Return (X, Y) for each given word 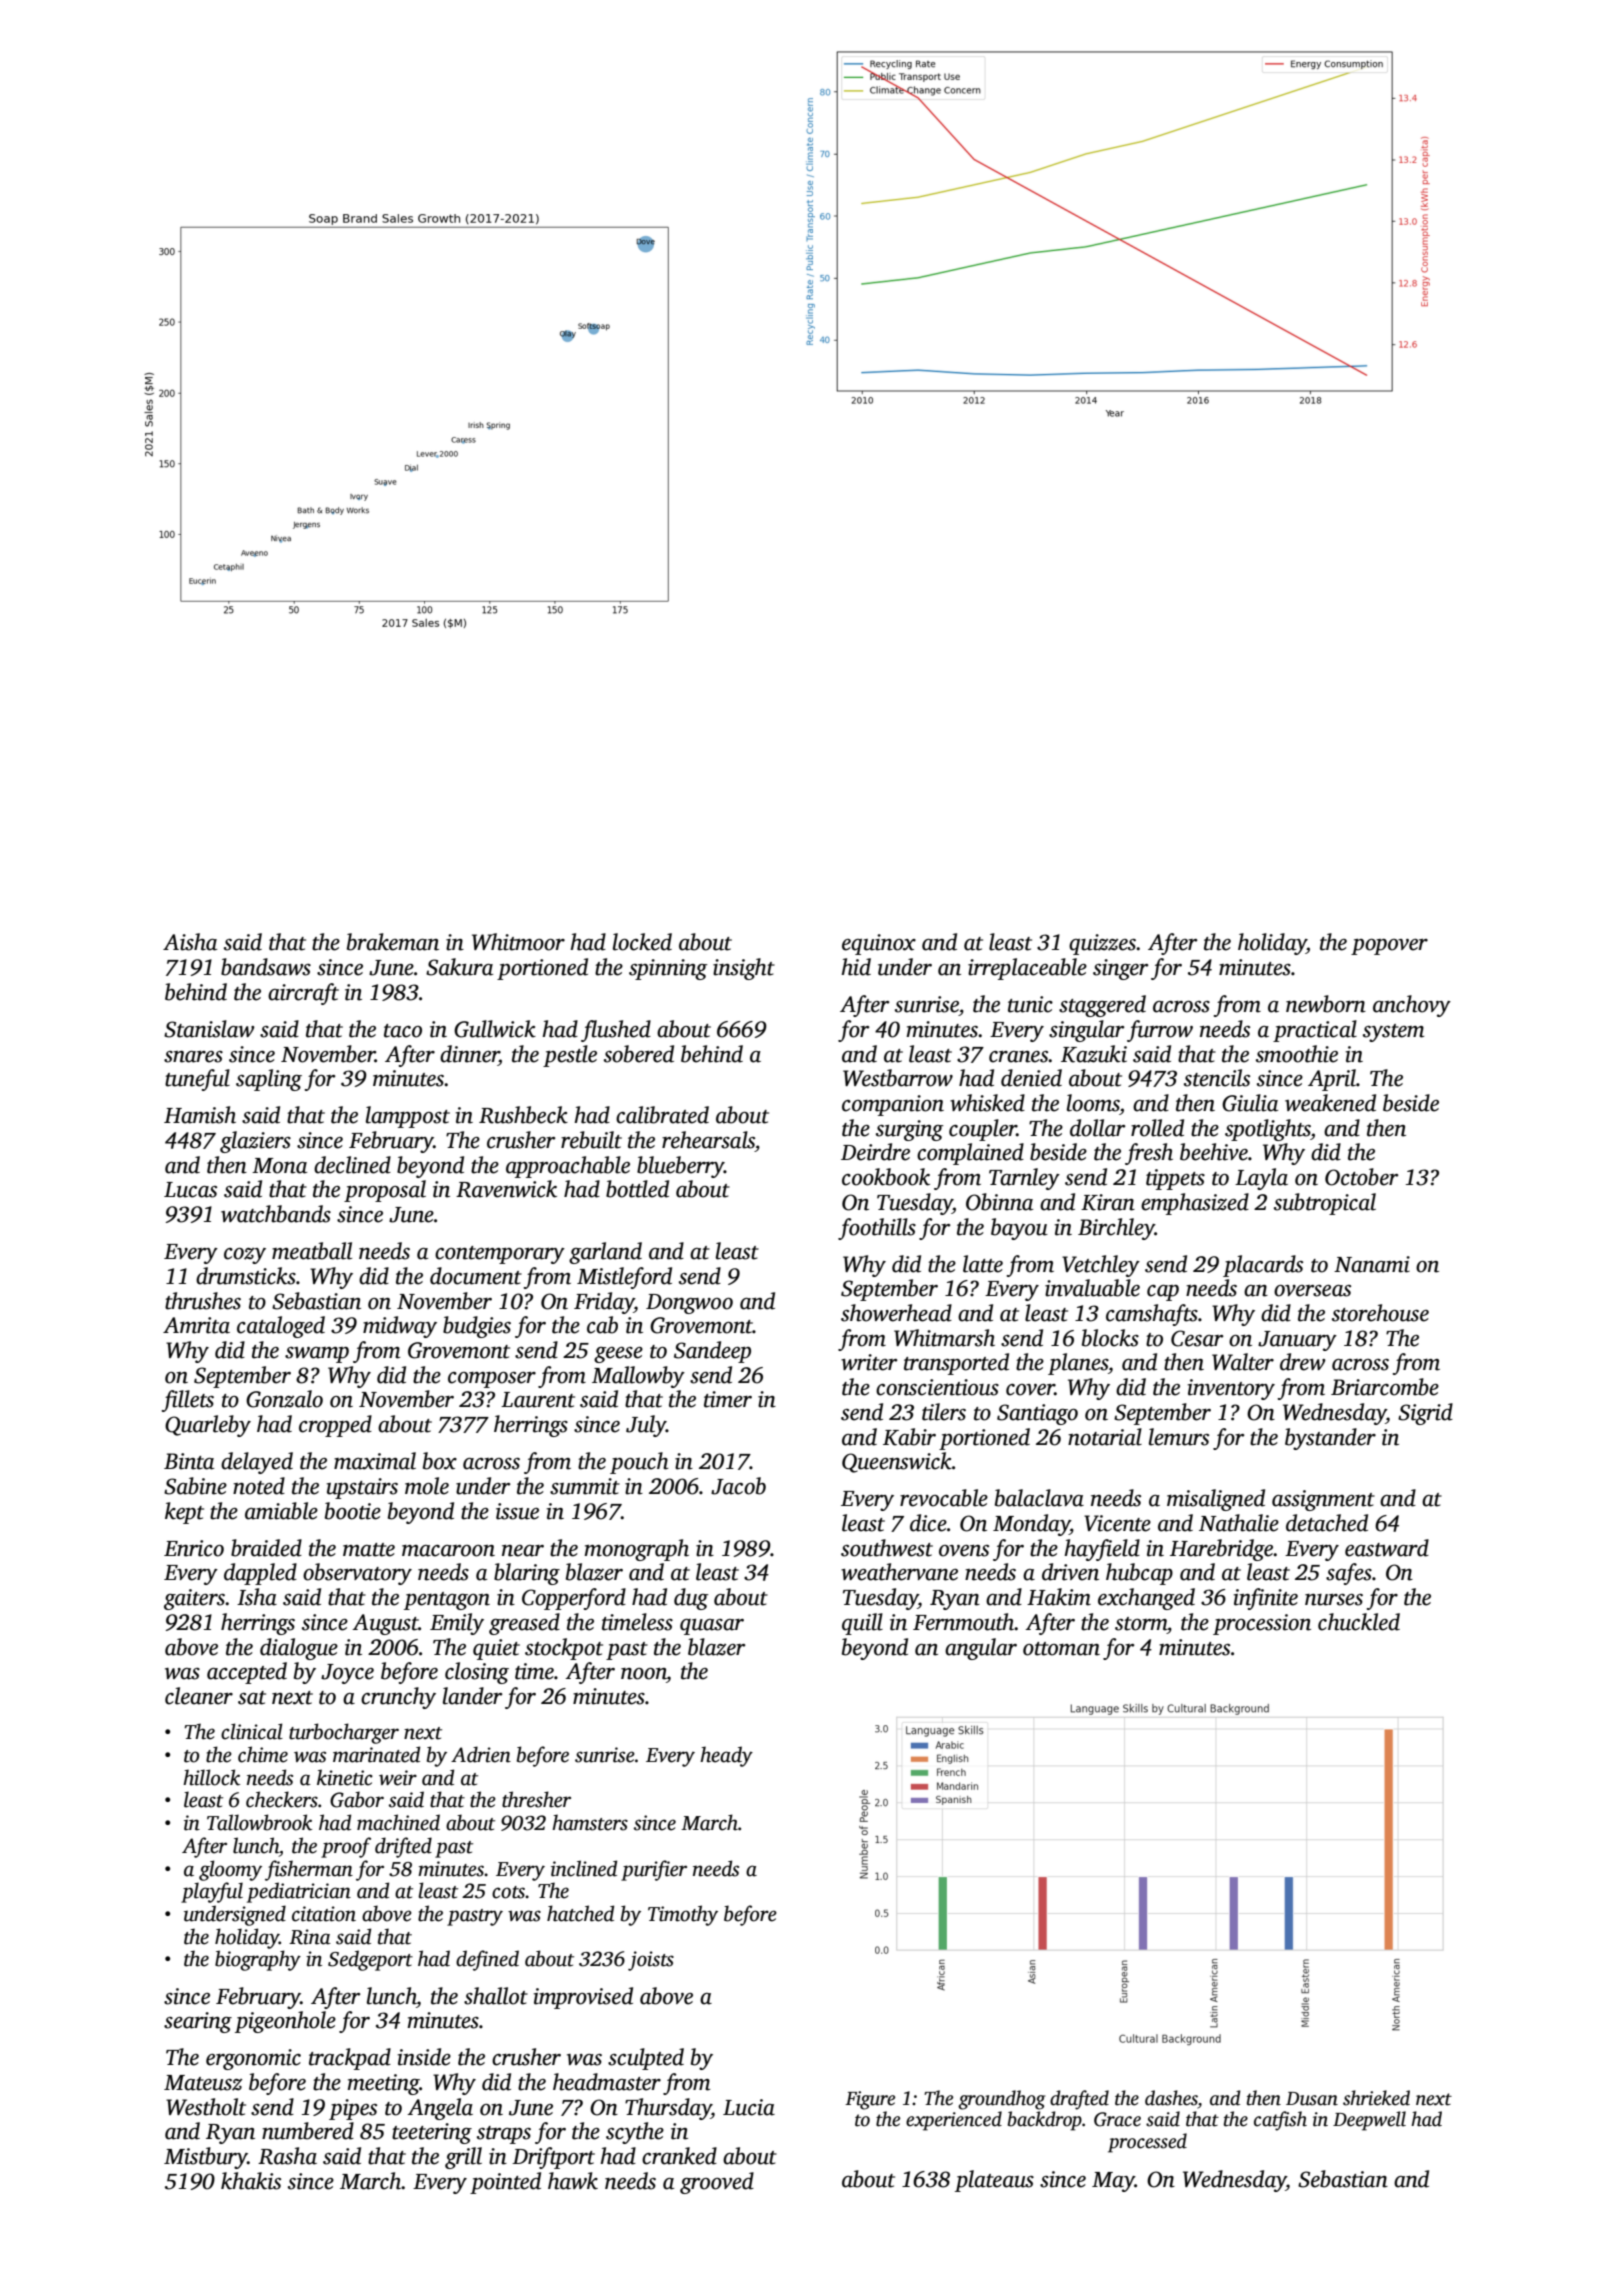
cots (508, 1892)
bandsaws (266, 967)
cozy (245, 1256)
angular (981, 1649)
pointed (505, 2183)
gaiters (194, 1599)
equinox (879, 944)
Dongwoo (689, 1304)
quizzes (1103, 944)
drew (1302, 1362)
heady (726, 1756)
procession (1262, 1624)
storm (1141, 1624)
